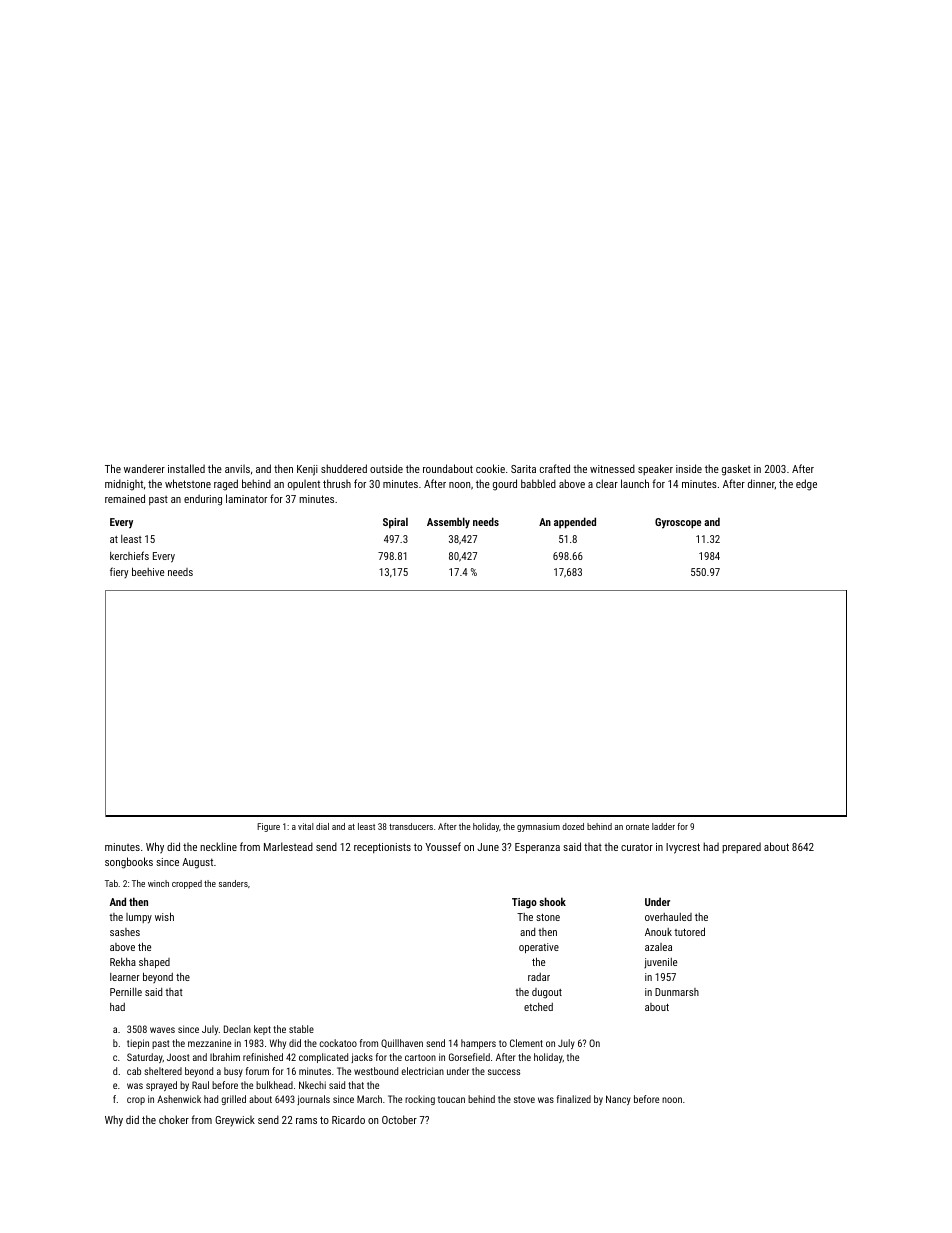  Describe the element at coordinates (618, 1100) in the page. I see `Nancy` at that location.
